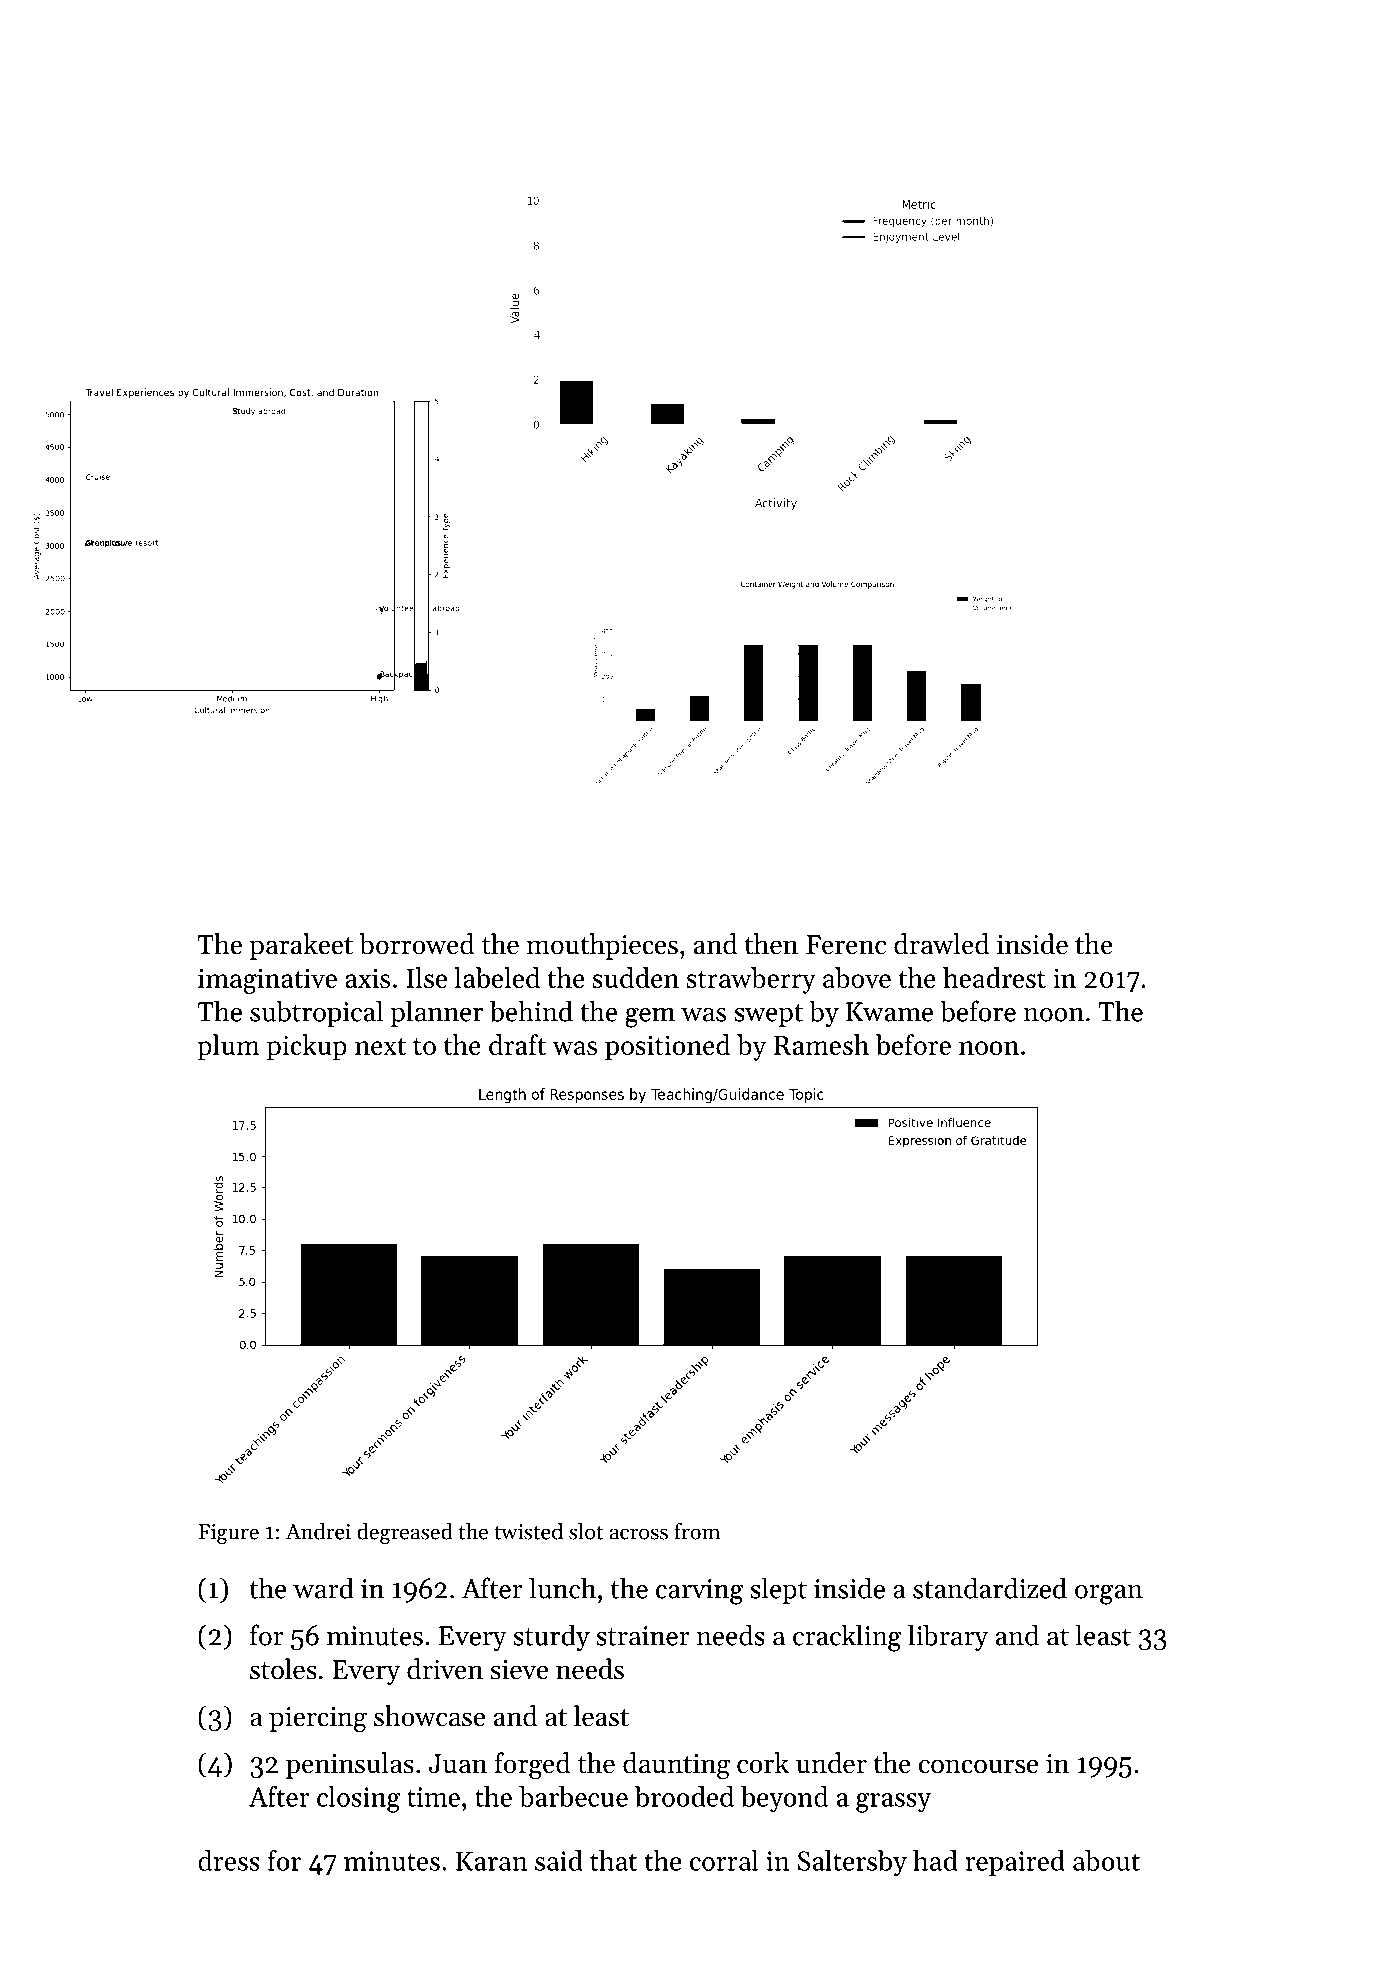  I want to click on parakeet, so click(301, 946).
